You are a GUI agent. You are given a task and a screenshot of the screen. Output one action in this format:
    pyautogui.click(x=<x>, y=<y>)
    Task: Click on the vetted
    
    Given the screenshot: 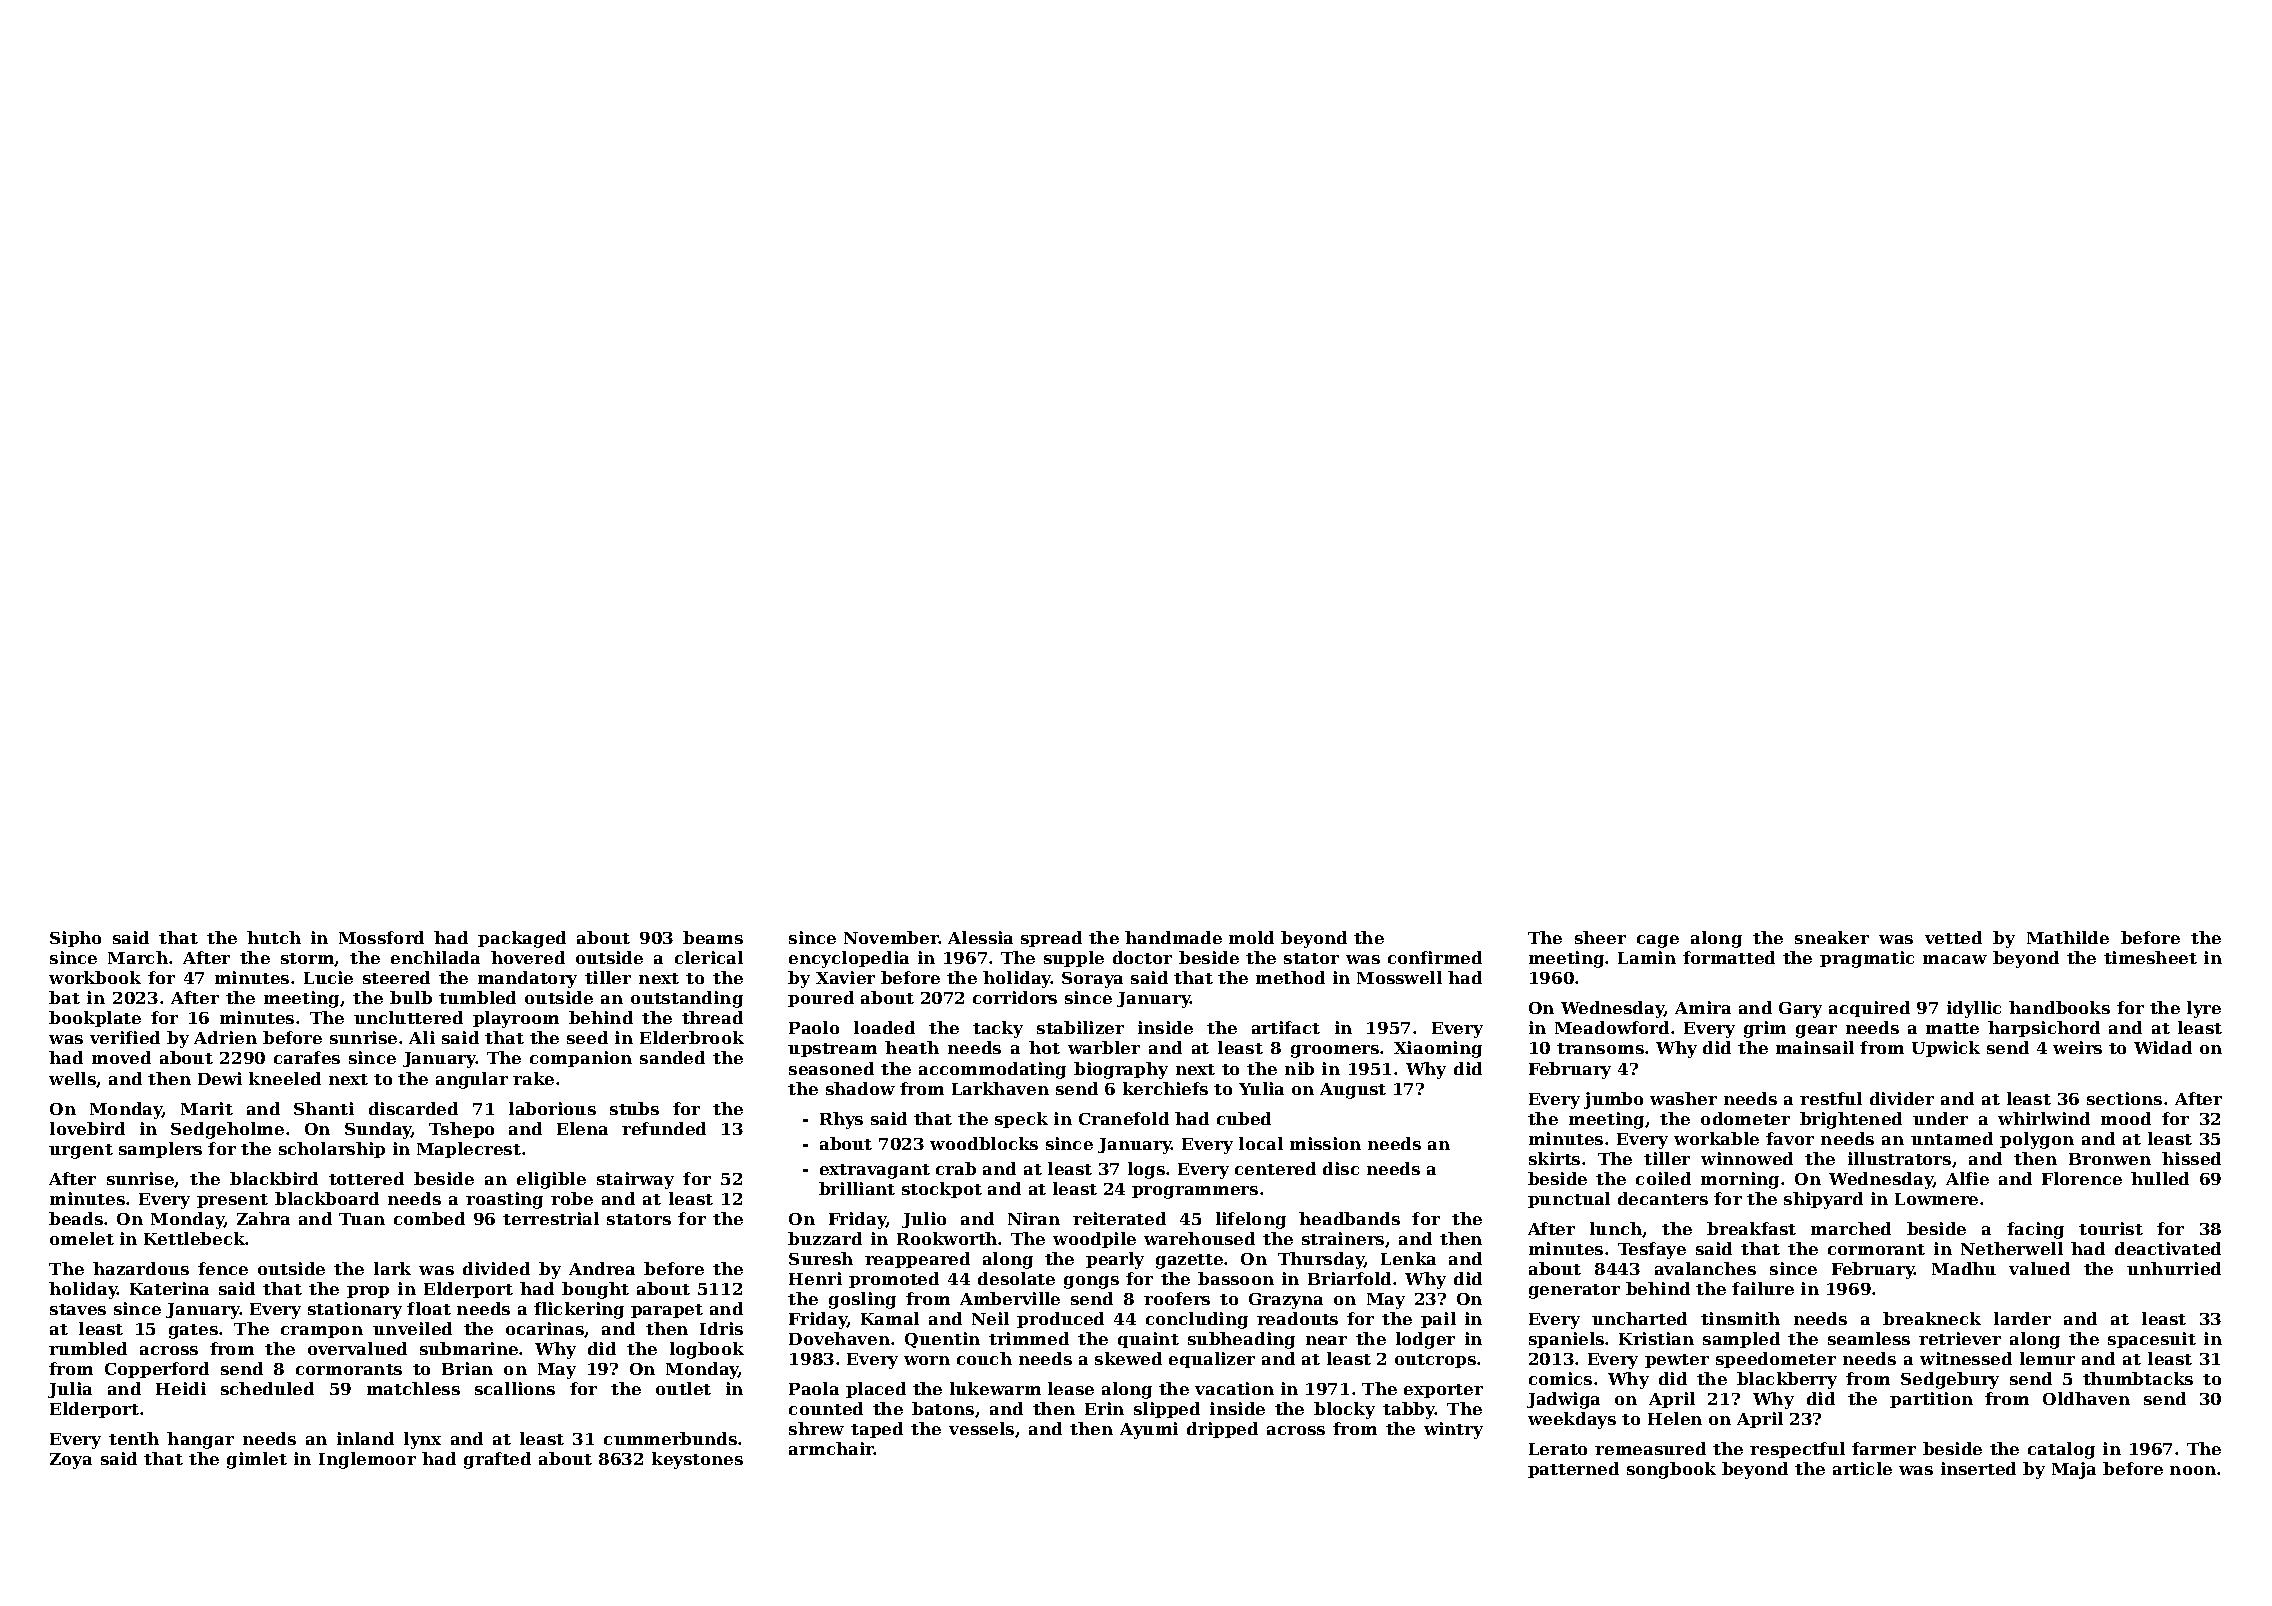 What is the action you would take?
    pyautogui.click(x=1953, y=937)
